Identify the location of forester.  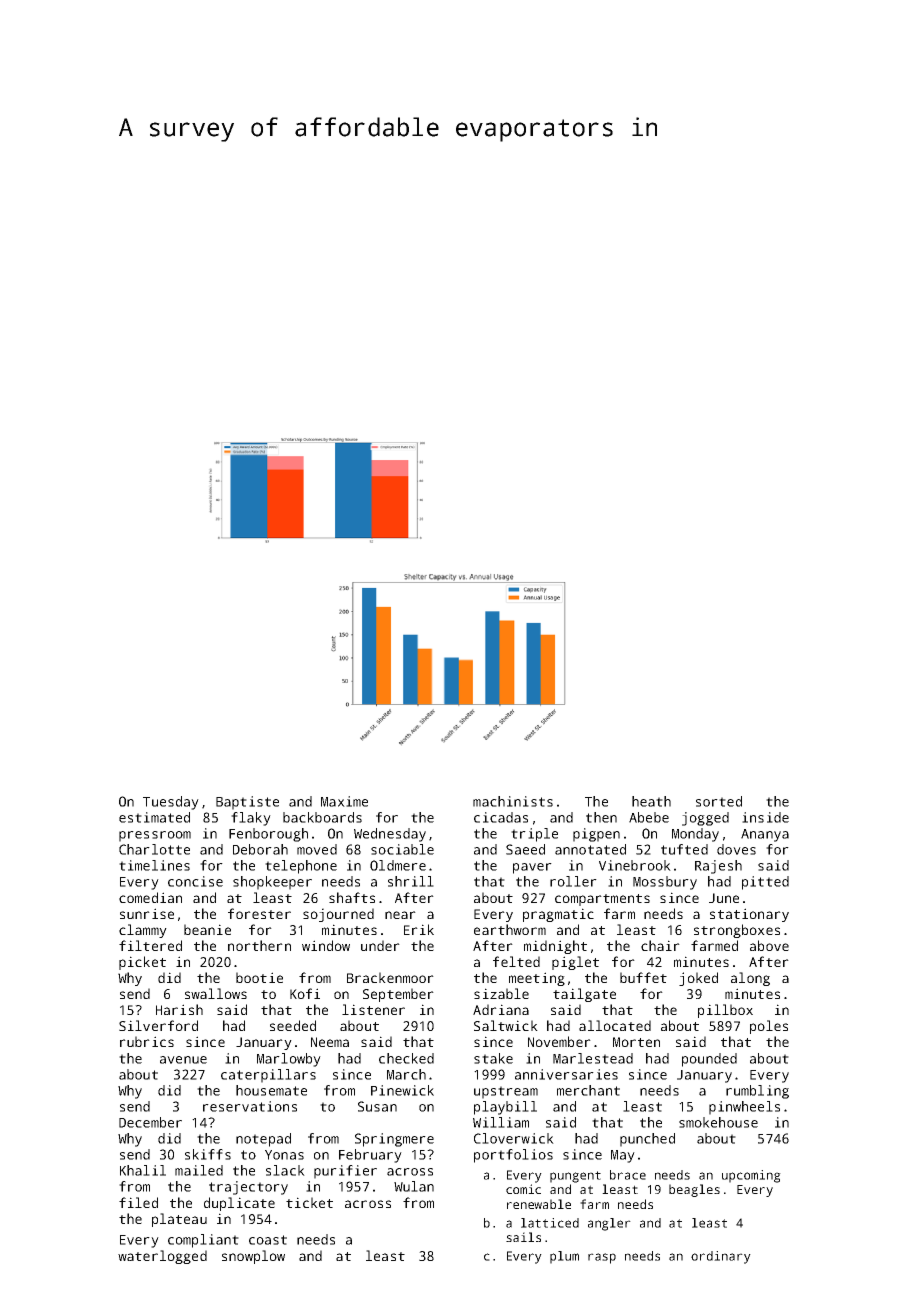
(259, 913).
